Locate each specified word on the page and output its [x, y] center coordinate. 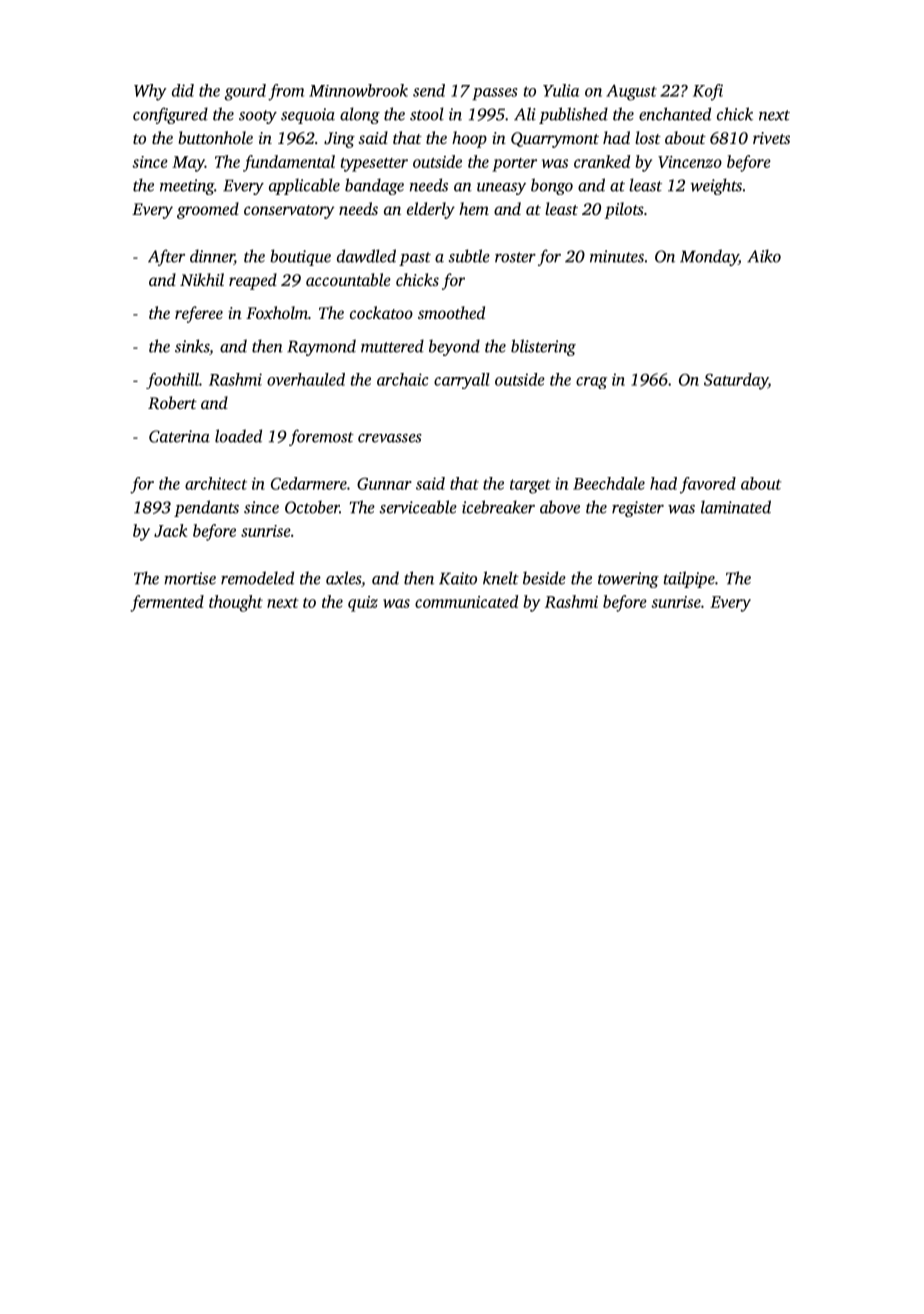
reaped [253, 281]
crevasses [390, 438]
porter [514, 165]
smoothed [451, 312]
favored [708, 485]
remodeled [257, 578]
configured [170, 115]
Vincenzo [690, 162]
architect [216, 483]
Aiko [764, 256]
